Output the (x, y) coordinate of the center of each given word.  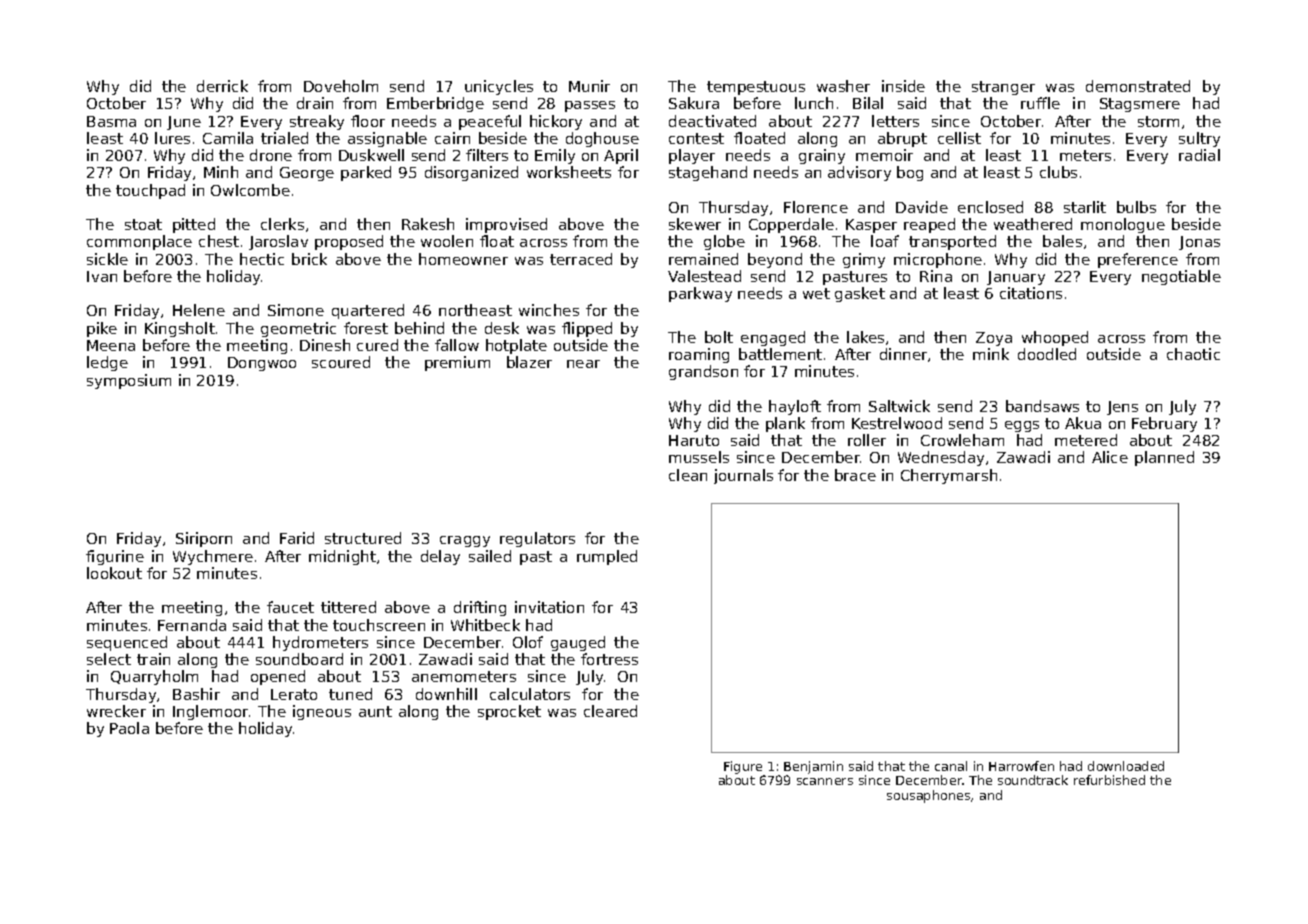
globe (724, 242)
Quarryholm (154, 677)
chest (219, 241)
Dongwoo (262, 364)
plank (785, 424)
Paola (129, 728)
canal (951, 766)
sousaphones (928, 796)
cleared (610, 711)
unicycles (499, 87)
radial (1199, 155)
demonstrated (1138, 86)
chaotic (1193, 354)
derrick (222, 86)
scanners (825, 781)
